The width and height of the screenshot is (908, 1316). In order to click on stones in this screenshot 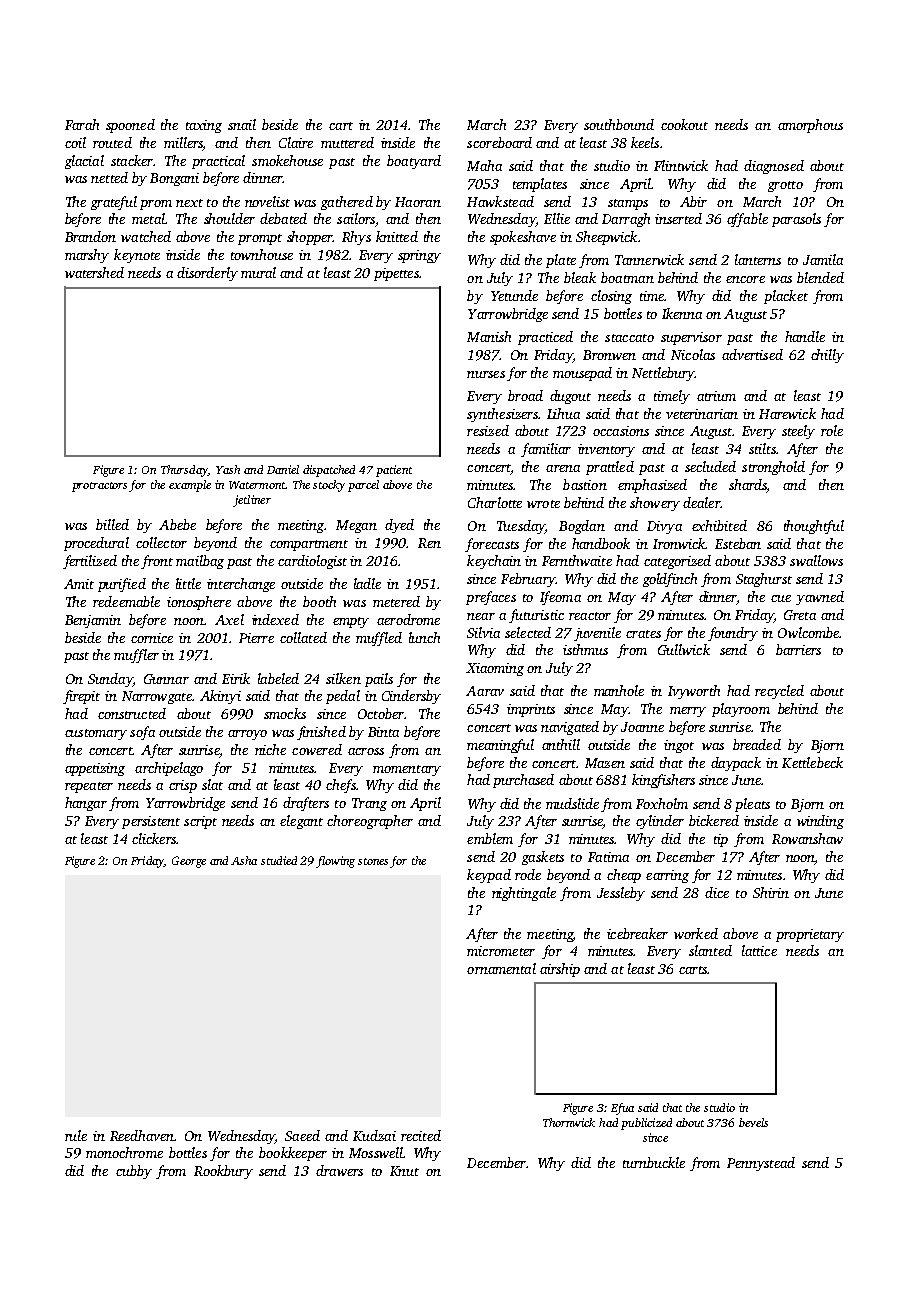, I will do `click(373, 861)`.
